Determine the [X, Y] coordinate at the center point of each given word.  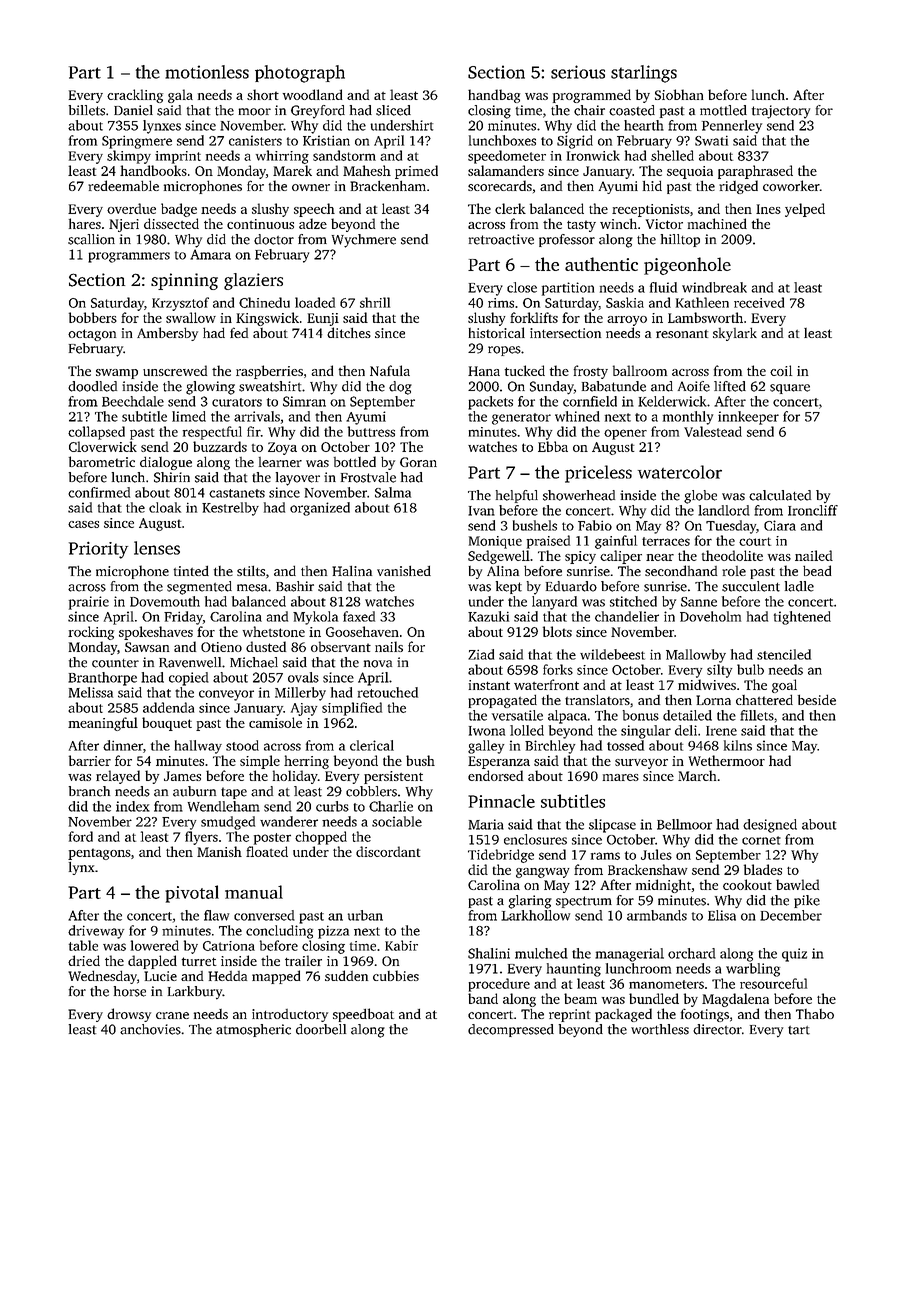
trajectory [781, 112]
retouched [388, 692]
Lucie [160, 976]
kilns [738, 745]
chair [589, 110]
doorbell [321, 1029]
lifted [730, 386]
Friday [183, 618]
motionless [207, 72]
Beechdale [133, 401]
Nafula [390, 370]
